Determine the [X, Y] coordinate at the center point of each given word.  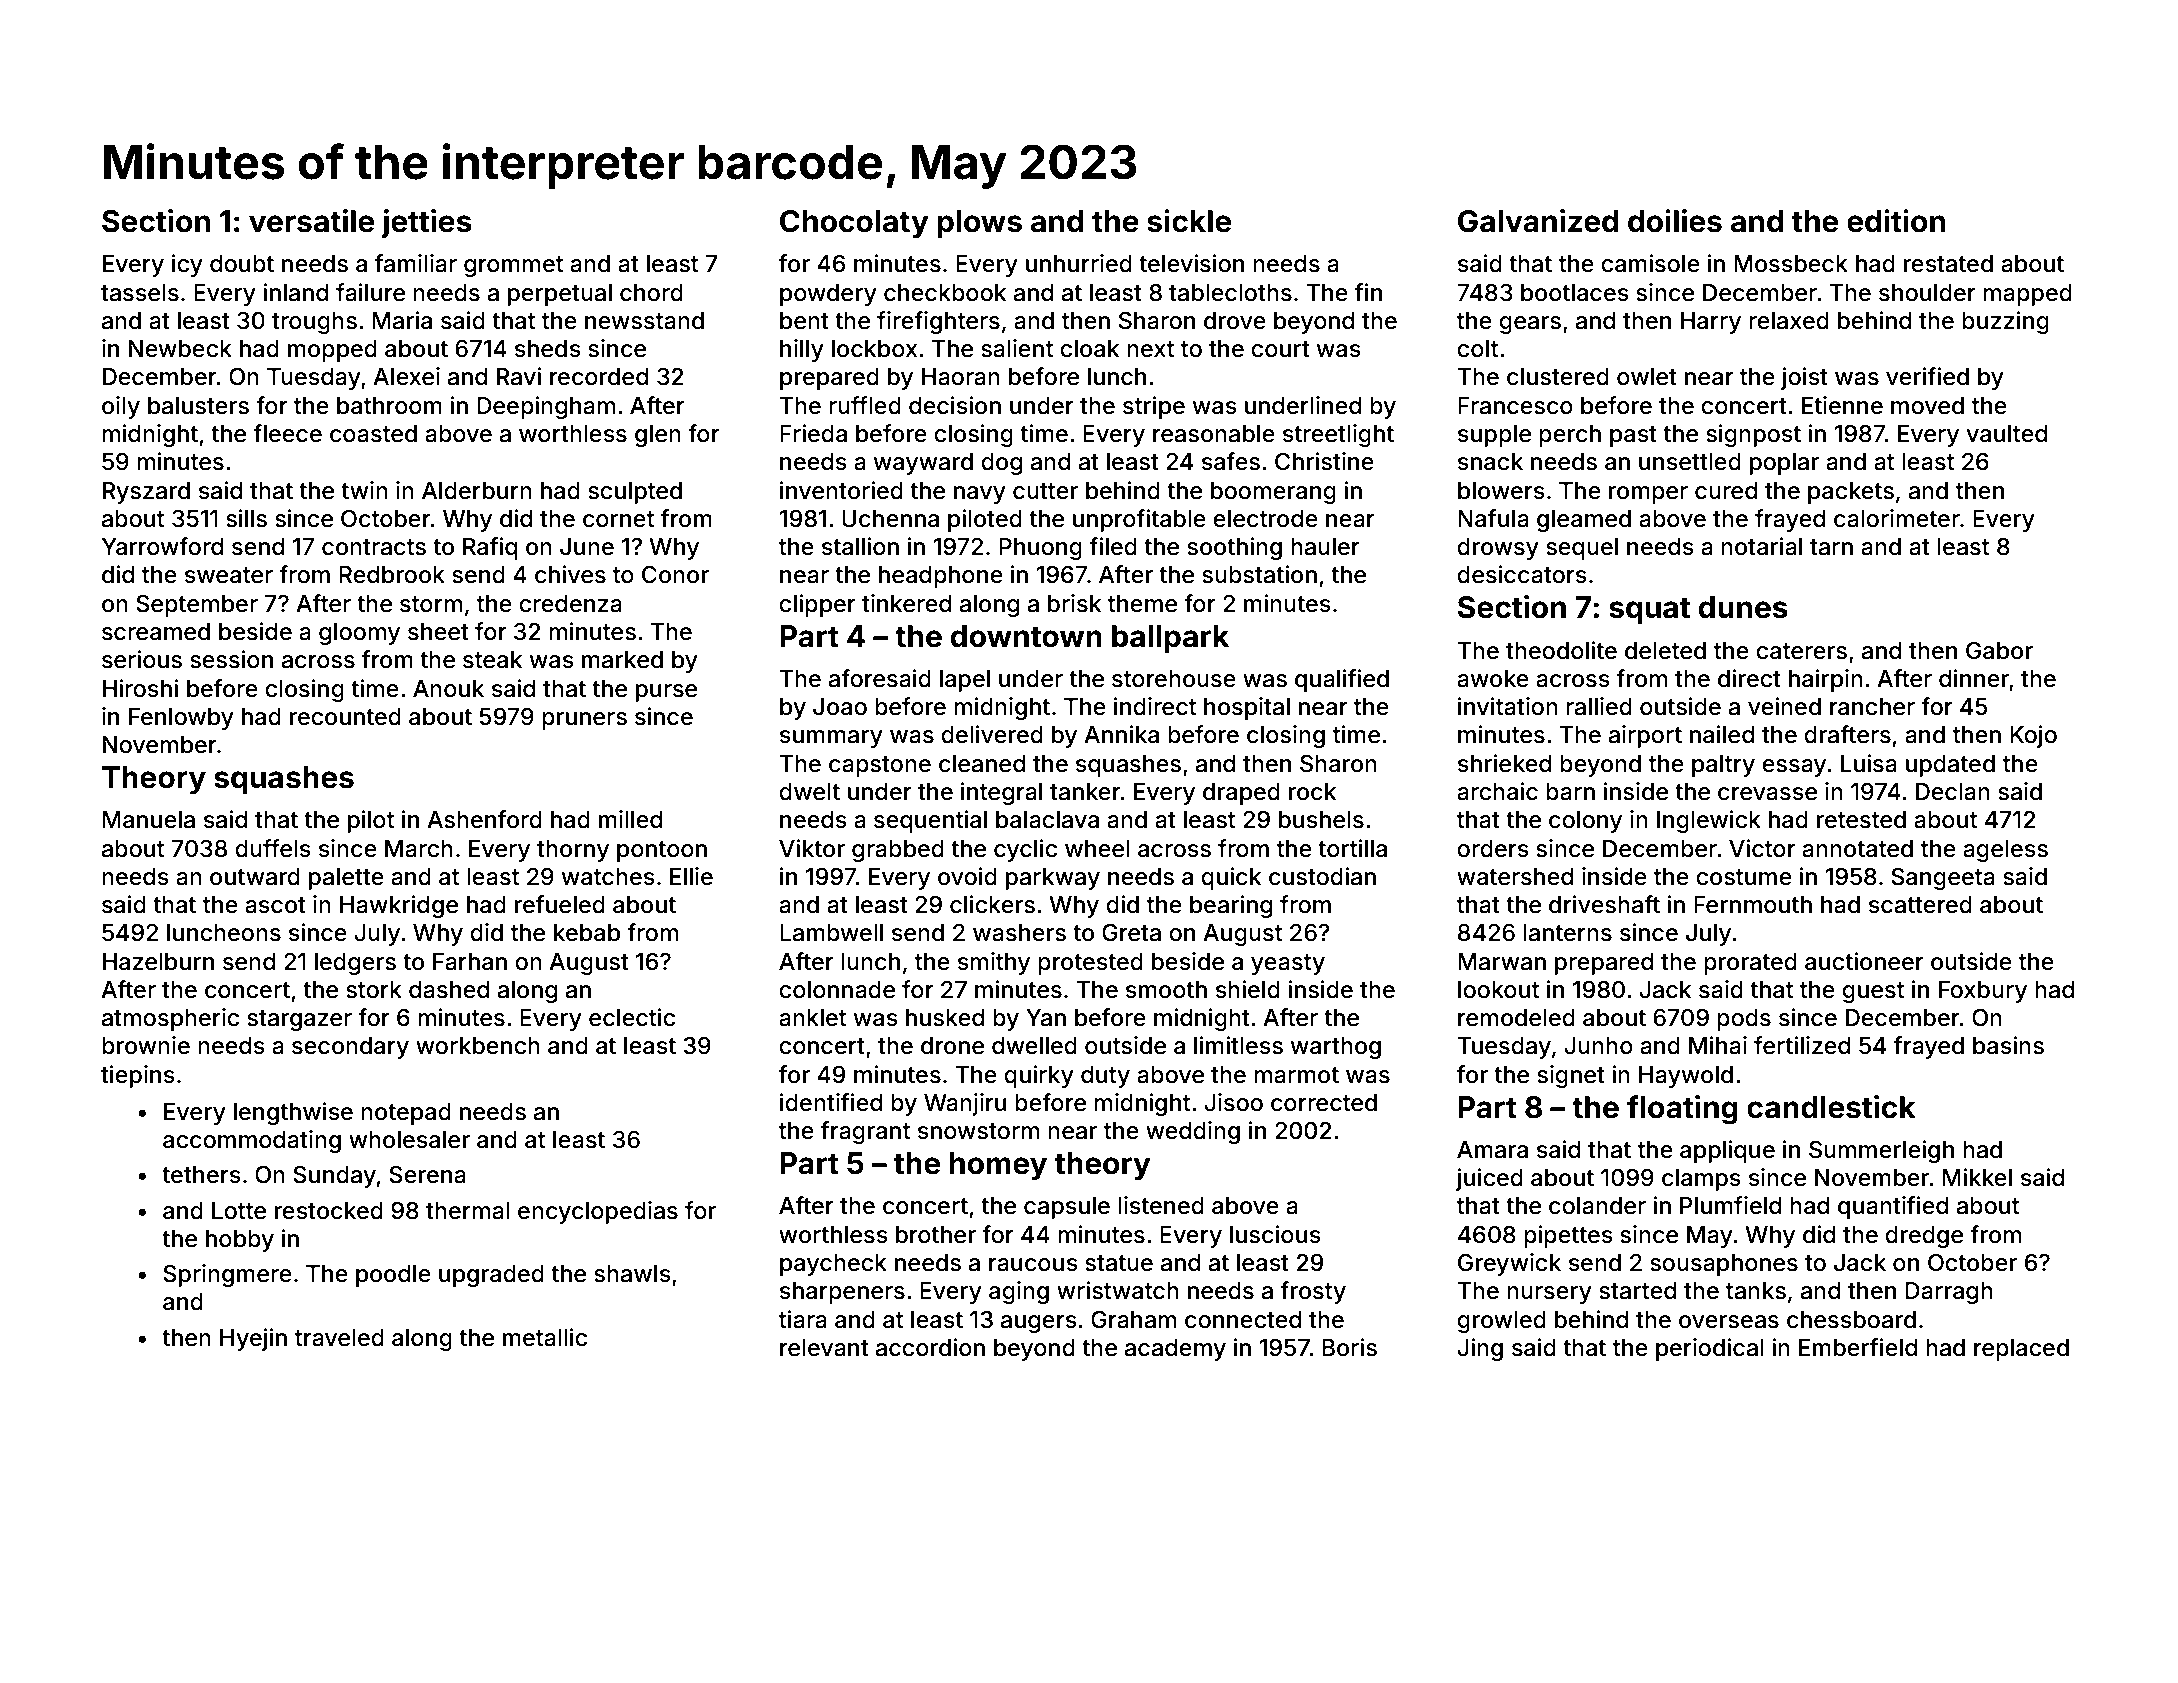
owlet [1647, 377]
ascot [275, 905]
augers [1039, 1324]
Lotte [239, 1211]
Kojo [2033, 736]
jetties [426, 223]
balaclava [1047, 820]
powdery [828, 295]
